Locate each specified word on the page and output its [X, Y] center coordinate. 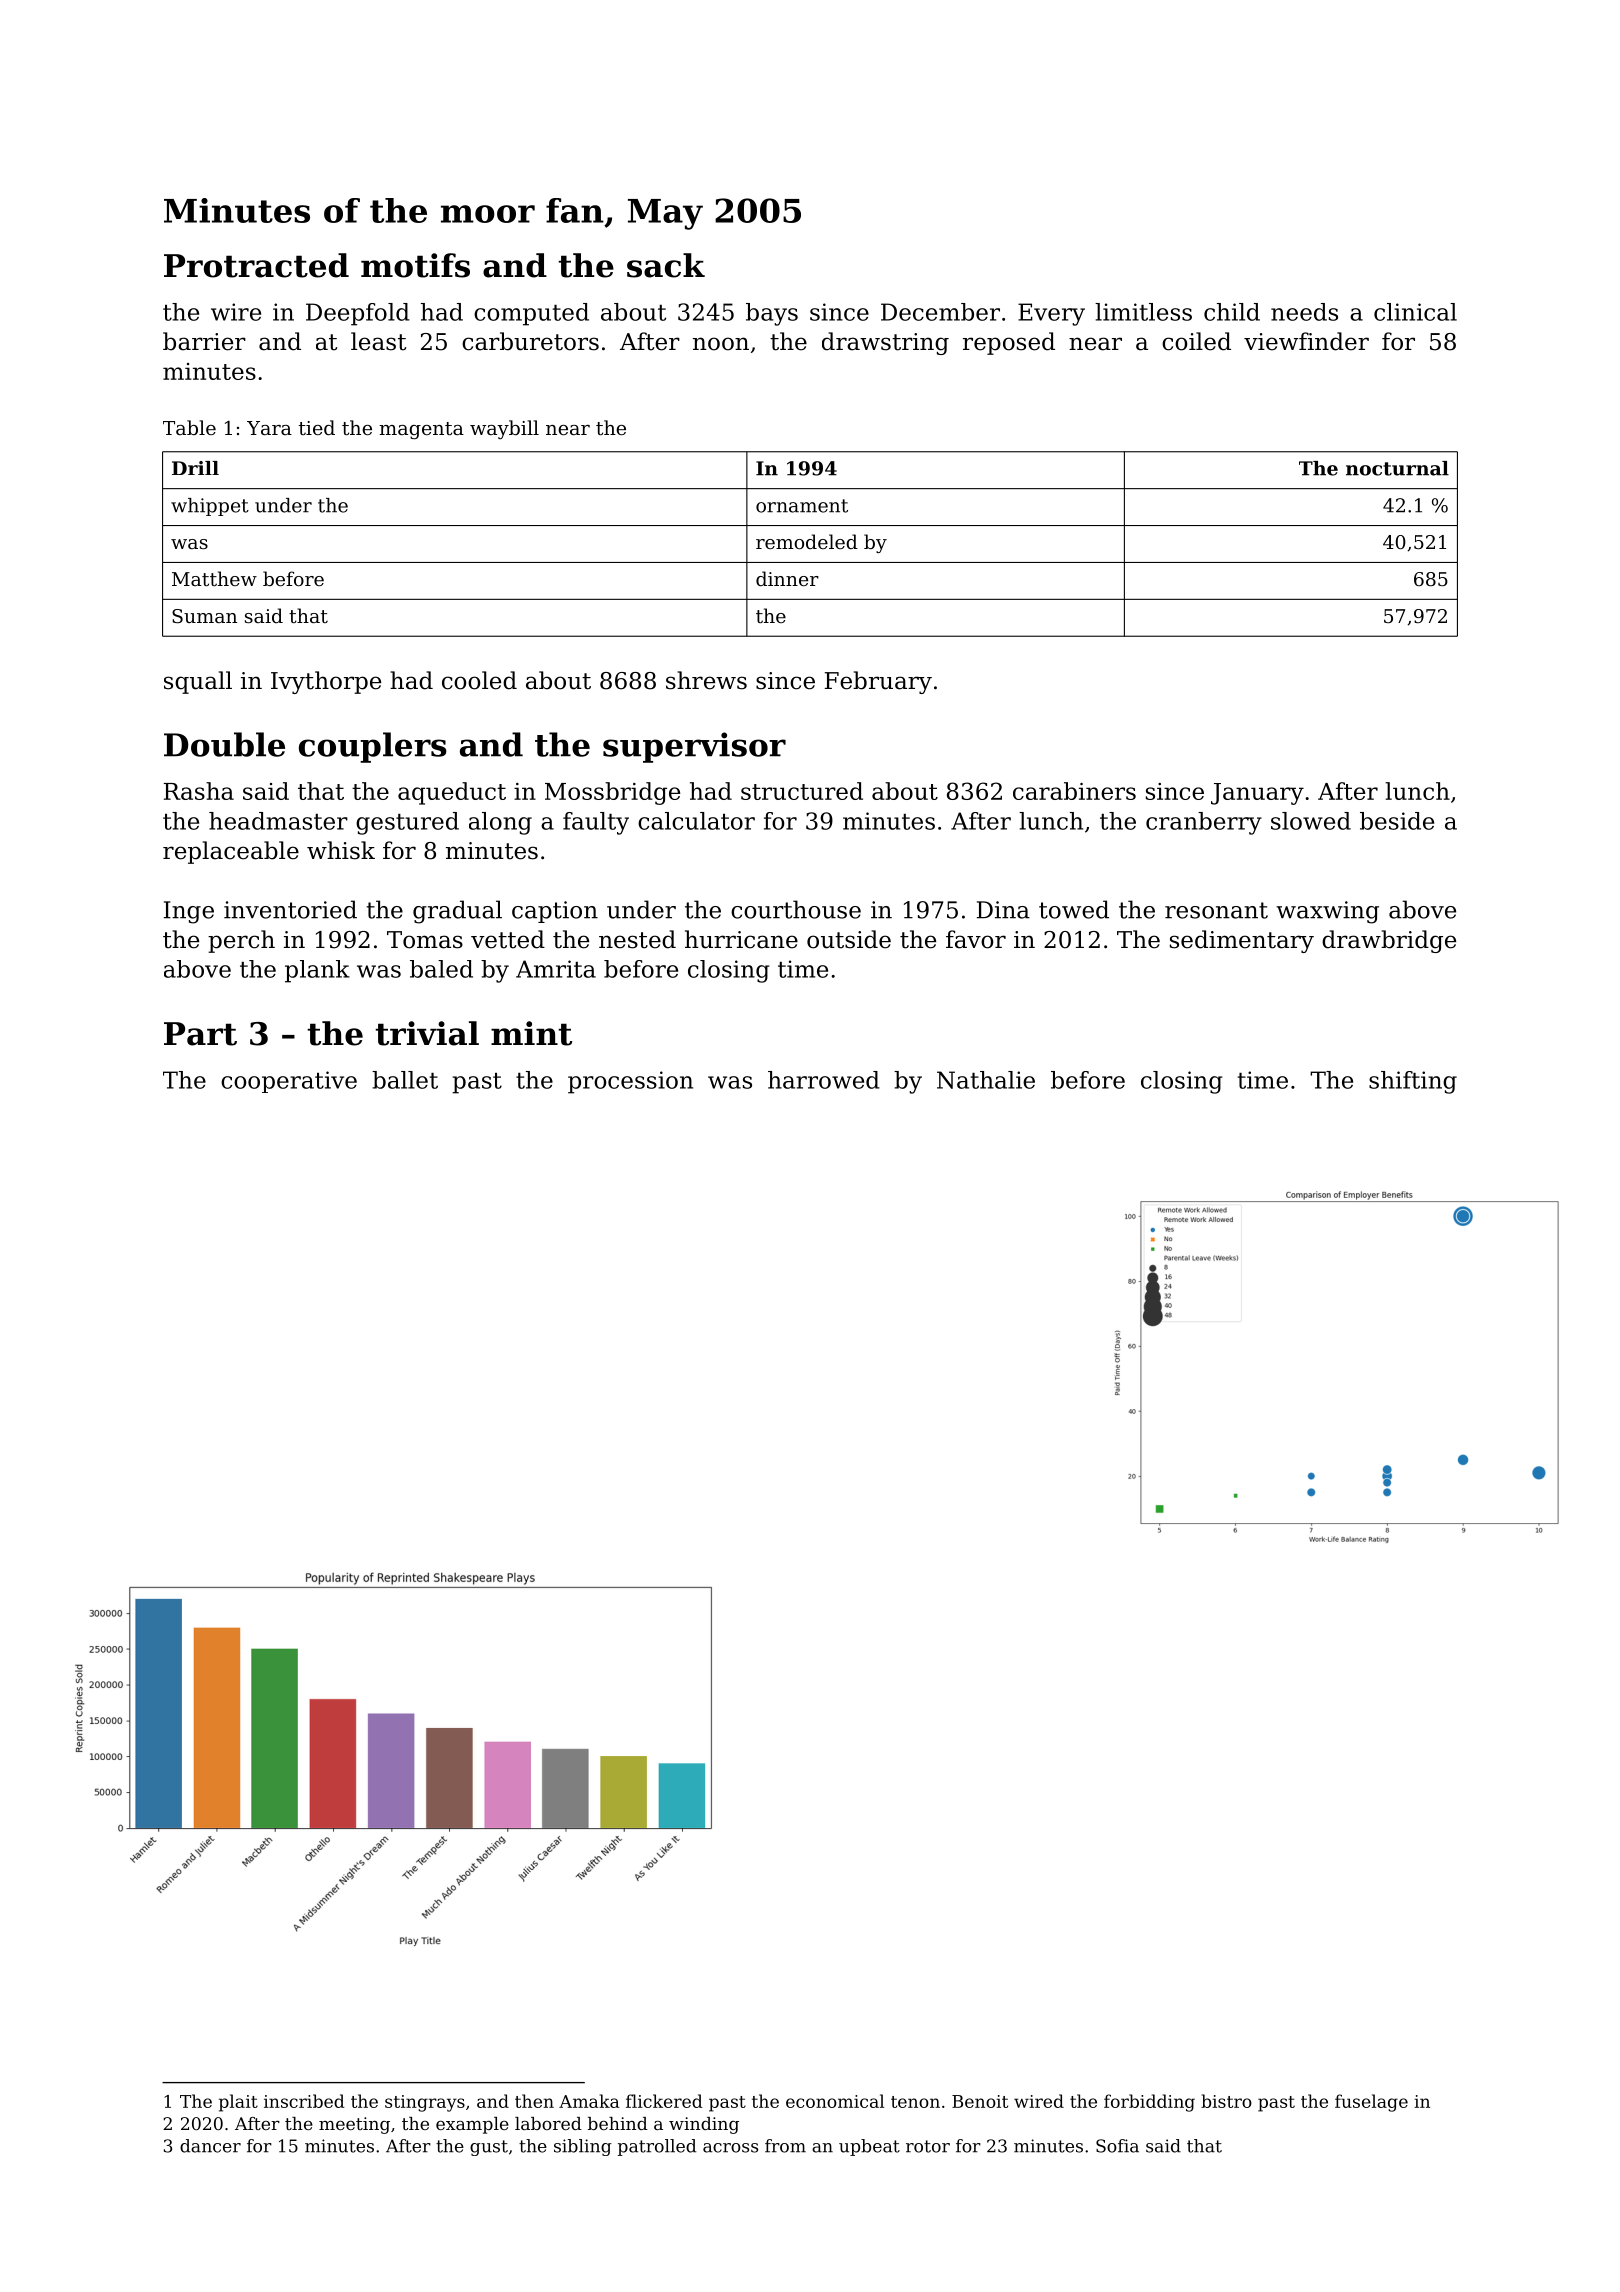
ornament [802, 506]
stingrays [425, 2103]
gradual [457, 912]
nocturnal [1397, 468]
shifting [1413, 1082]
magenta [421, 430]
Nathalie [986, 1080]
